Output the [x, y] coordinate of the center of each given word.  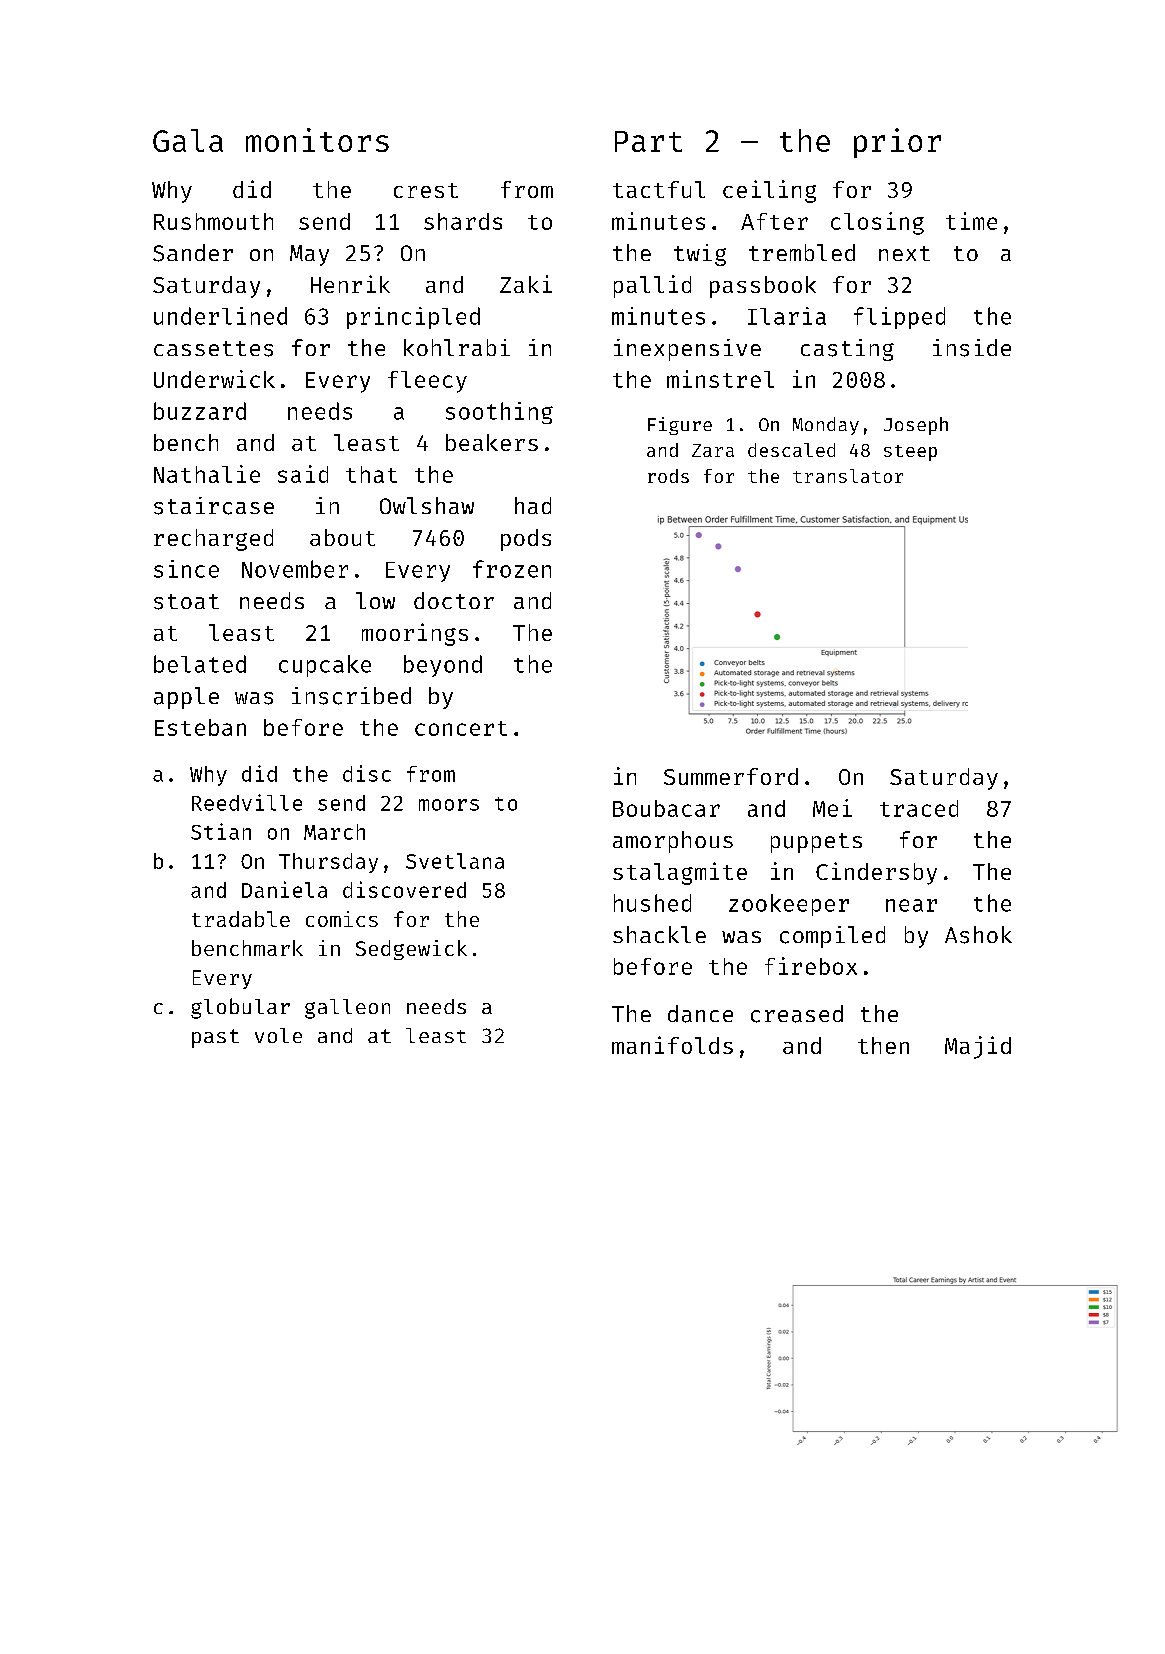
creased [797, 1014]
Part [648, 141]
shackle [659, 934]
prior [897, 143]
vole [278, 1035]
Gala [188, 140]
